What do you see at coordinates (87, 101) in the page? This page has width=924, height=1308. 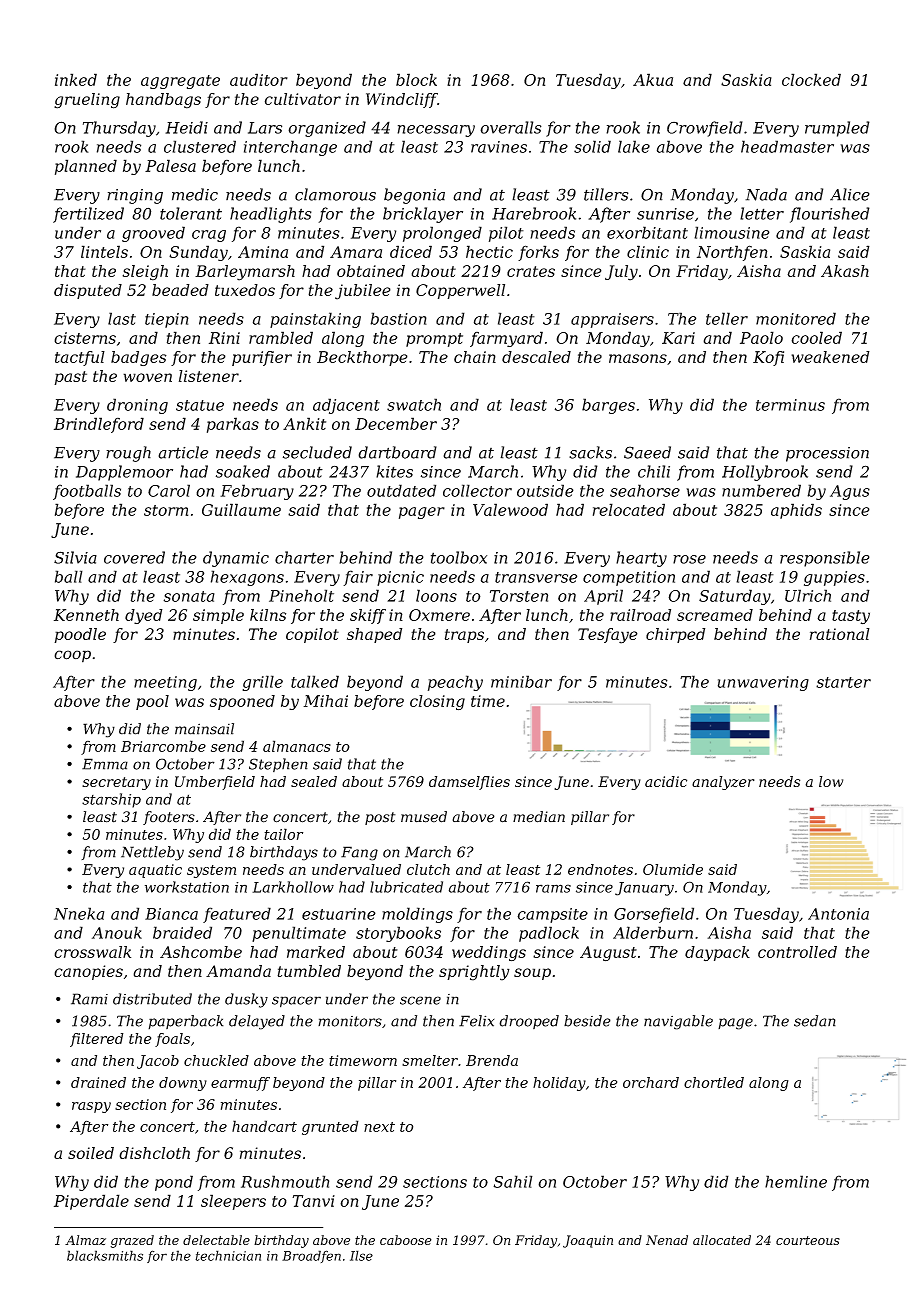 I see `grueling` at bounding box center [87, 101].
